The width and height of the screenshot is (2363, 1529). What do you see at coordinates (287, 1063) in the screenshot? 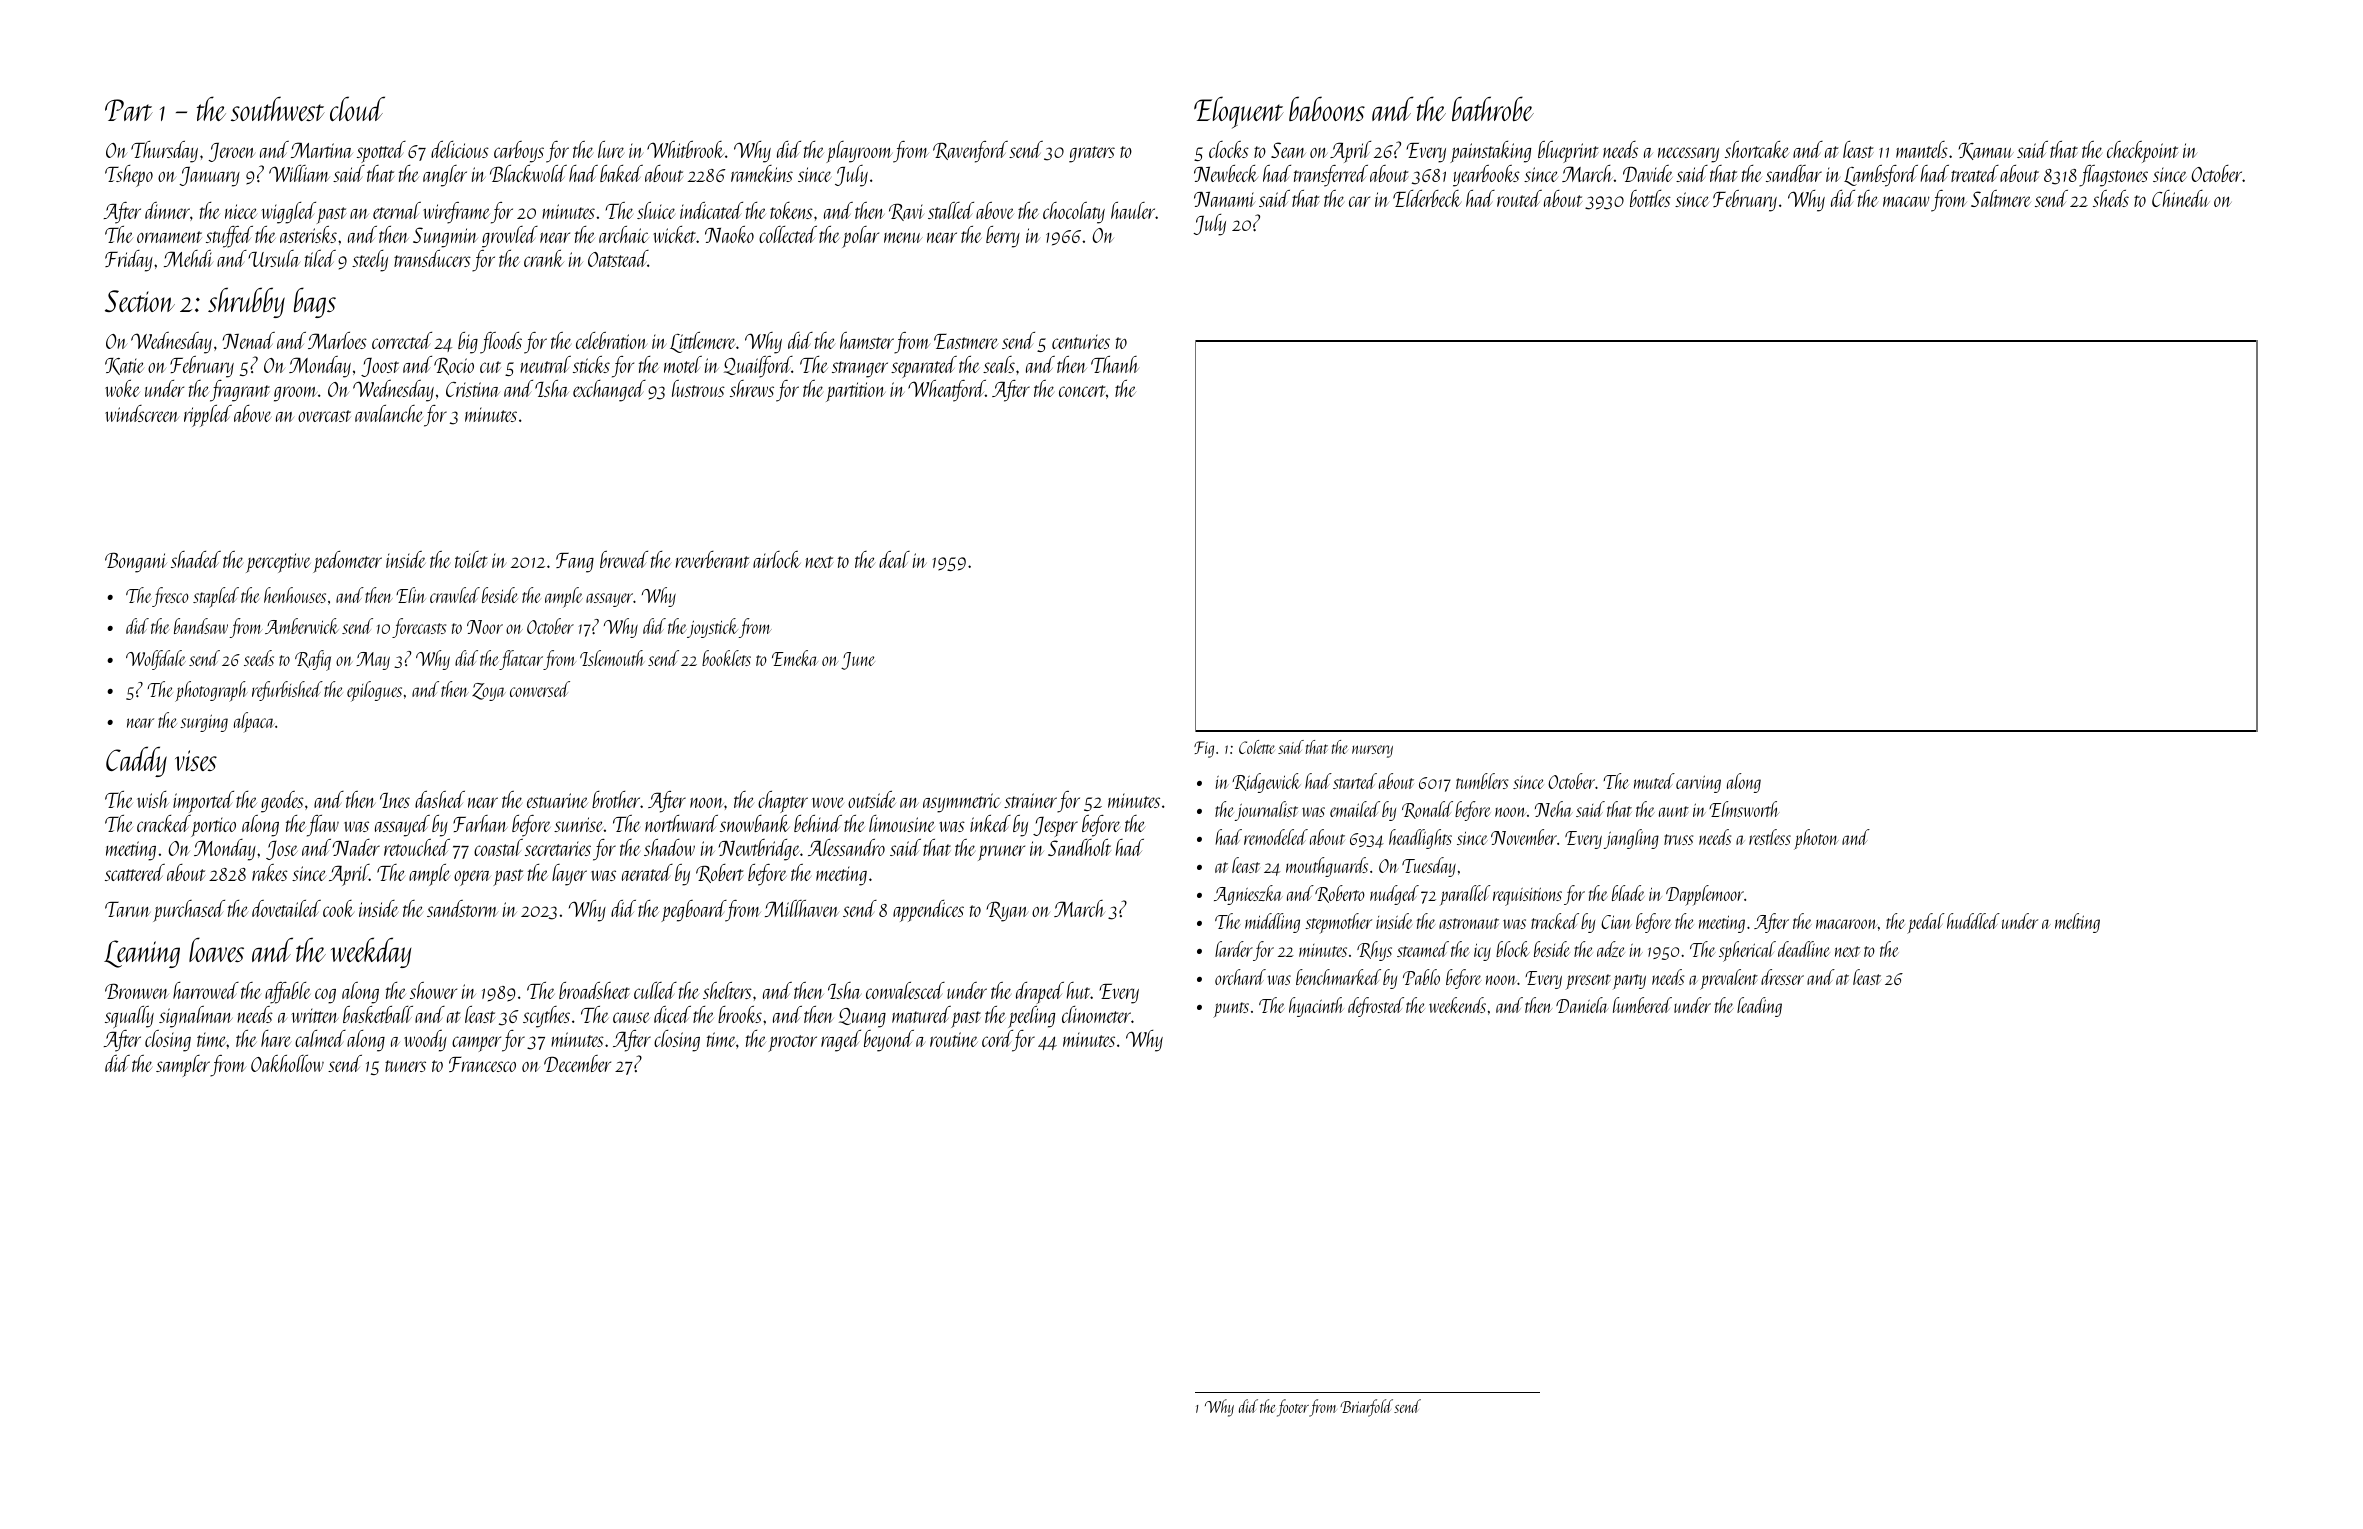
I see `Oakhollow` at bounding box center [287, 1063].
